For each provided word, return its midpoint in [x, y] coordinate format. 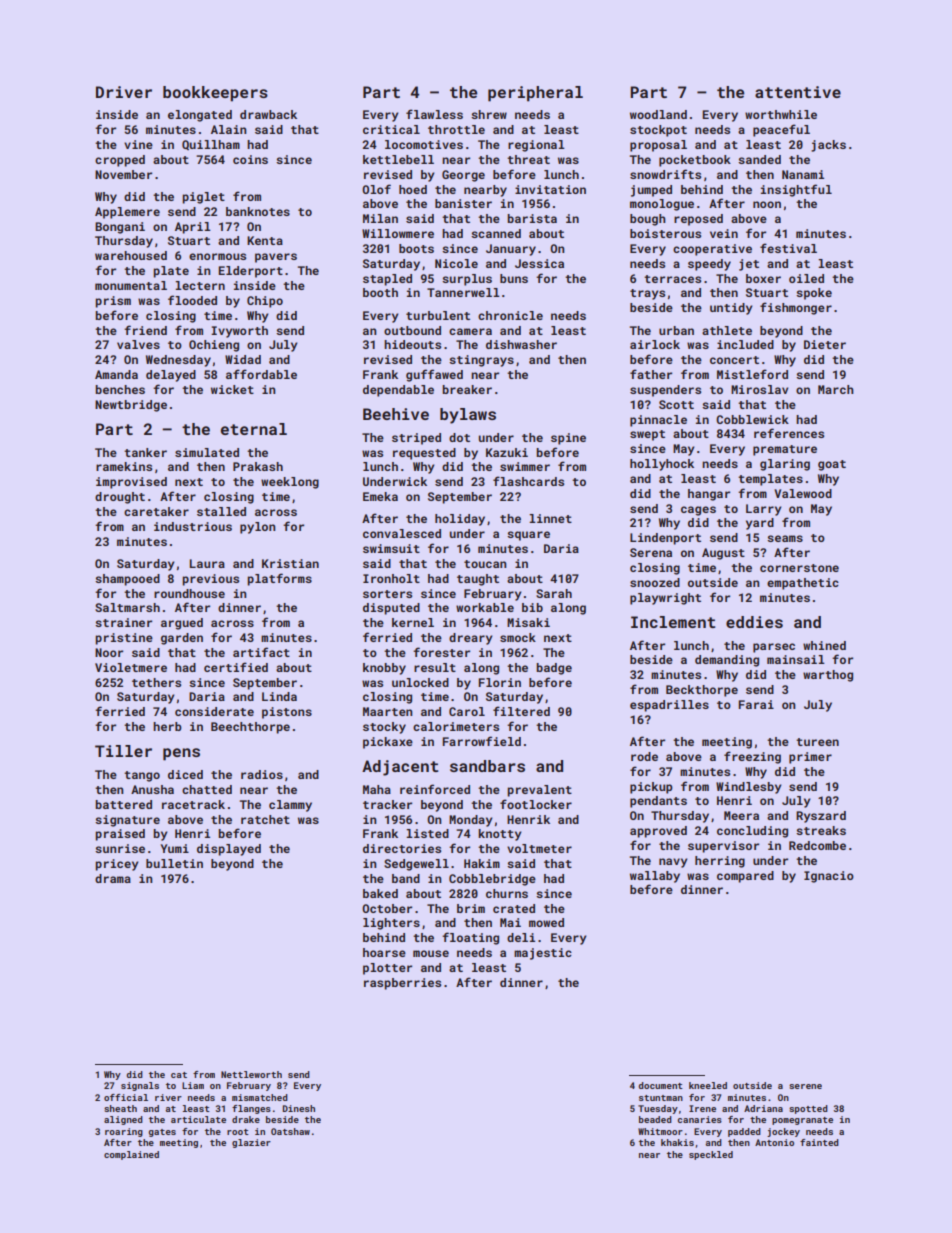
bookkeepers [215, 94]
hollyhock [662, 465]
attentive [798, 92]
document [660, 1085]
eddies [754, 622]
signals [140, 1086]
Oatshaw [290, 1131]
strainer [123, 622]
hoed [413, 189]
